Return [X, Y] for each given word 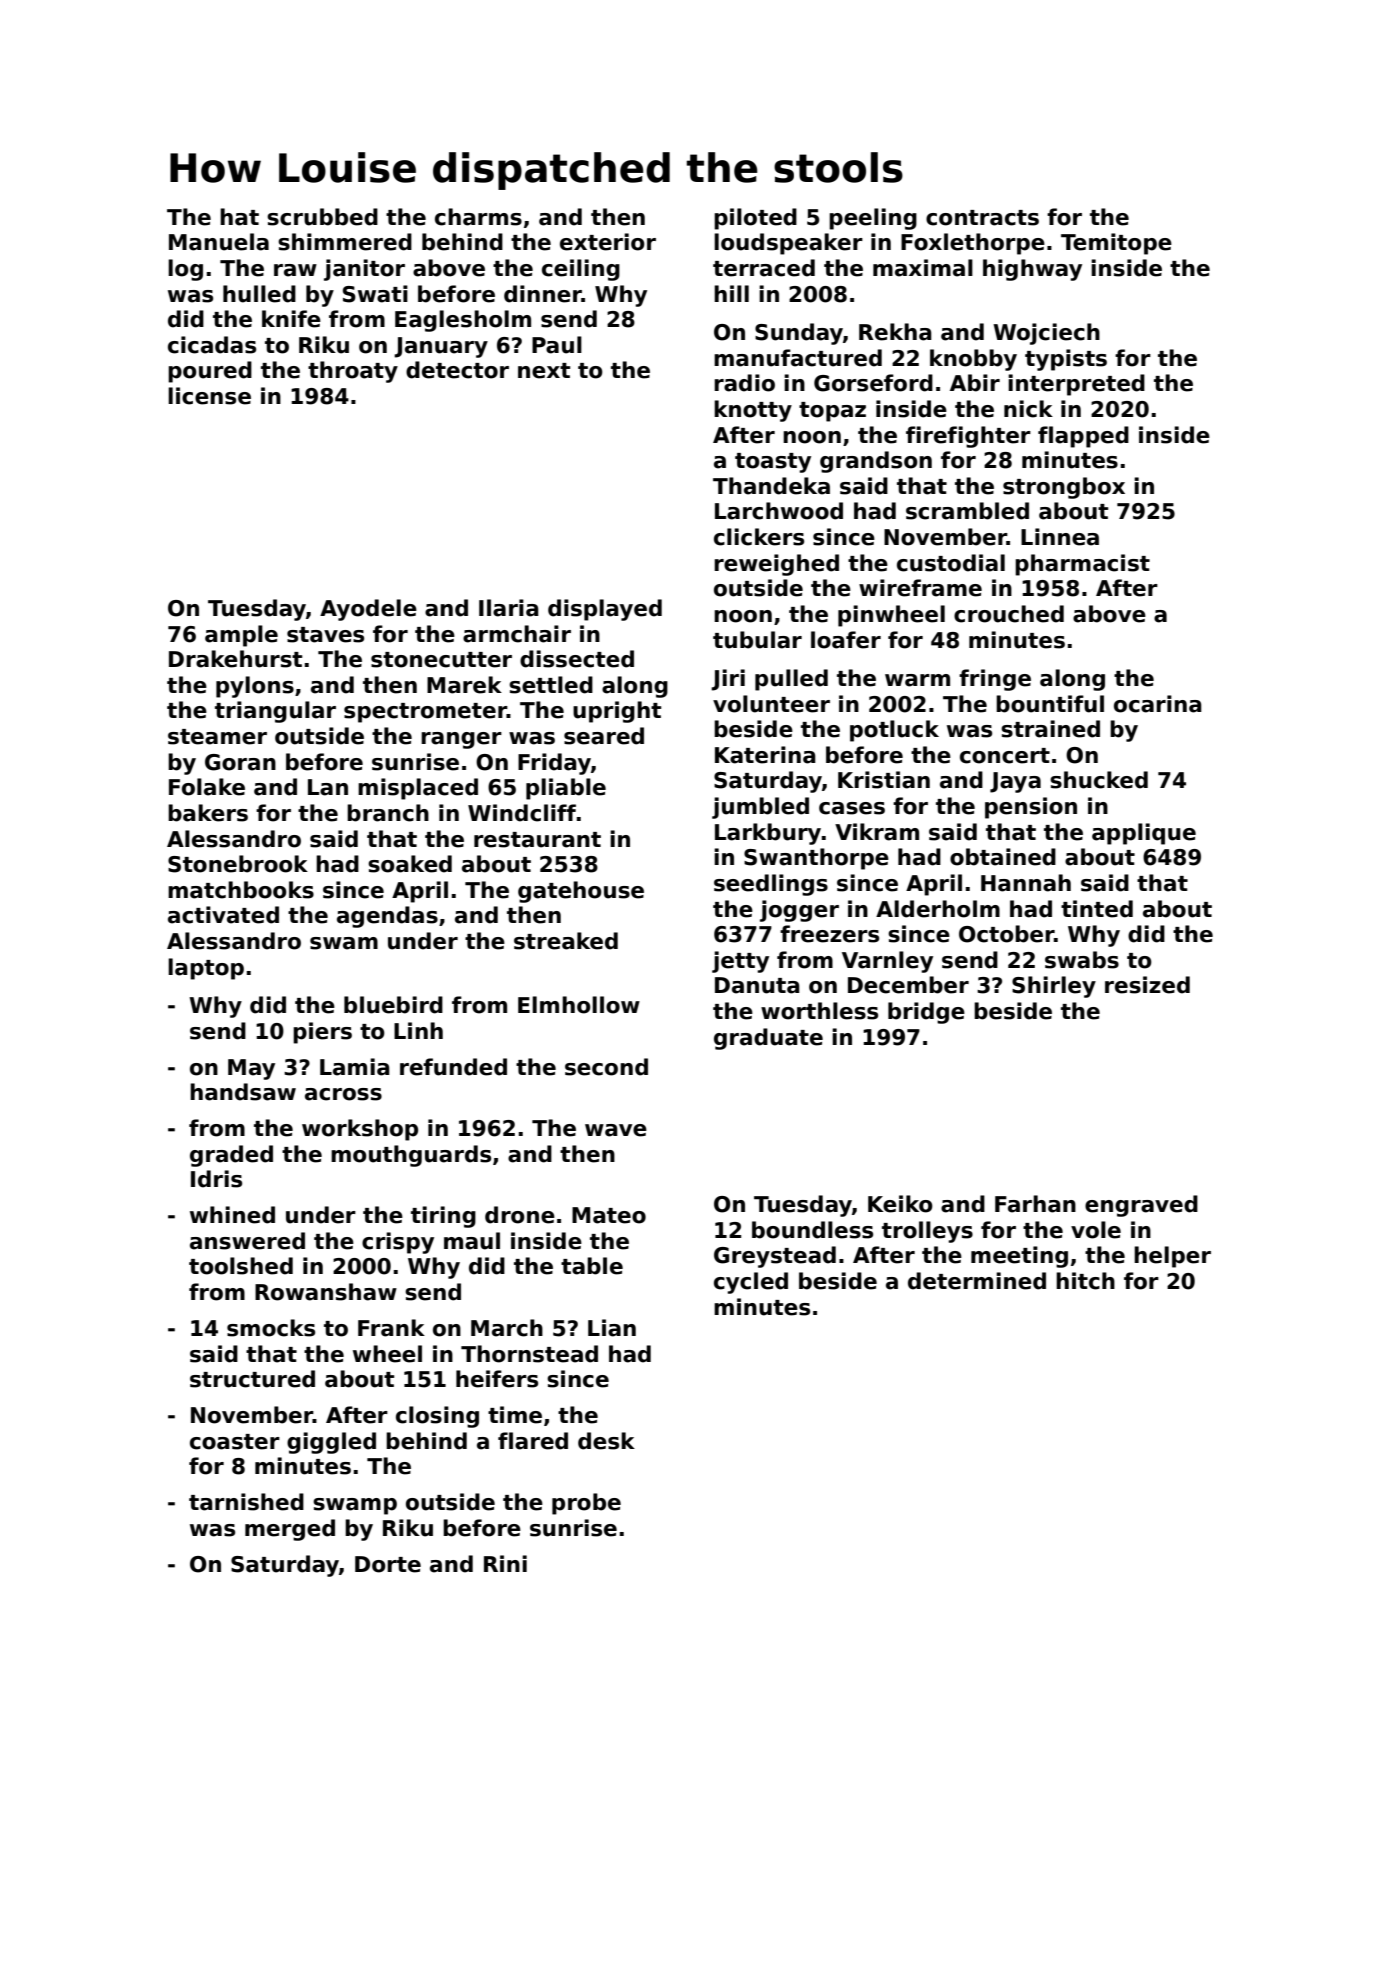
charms [478, 217]
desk [606, 1441]
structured [252, 1379]
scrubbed [322, 217]
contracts [982, 218]
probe [586, 1504]
